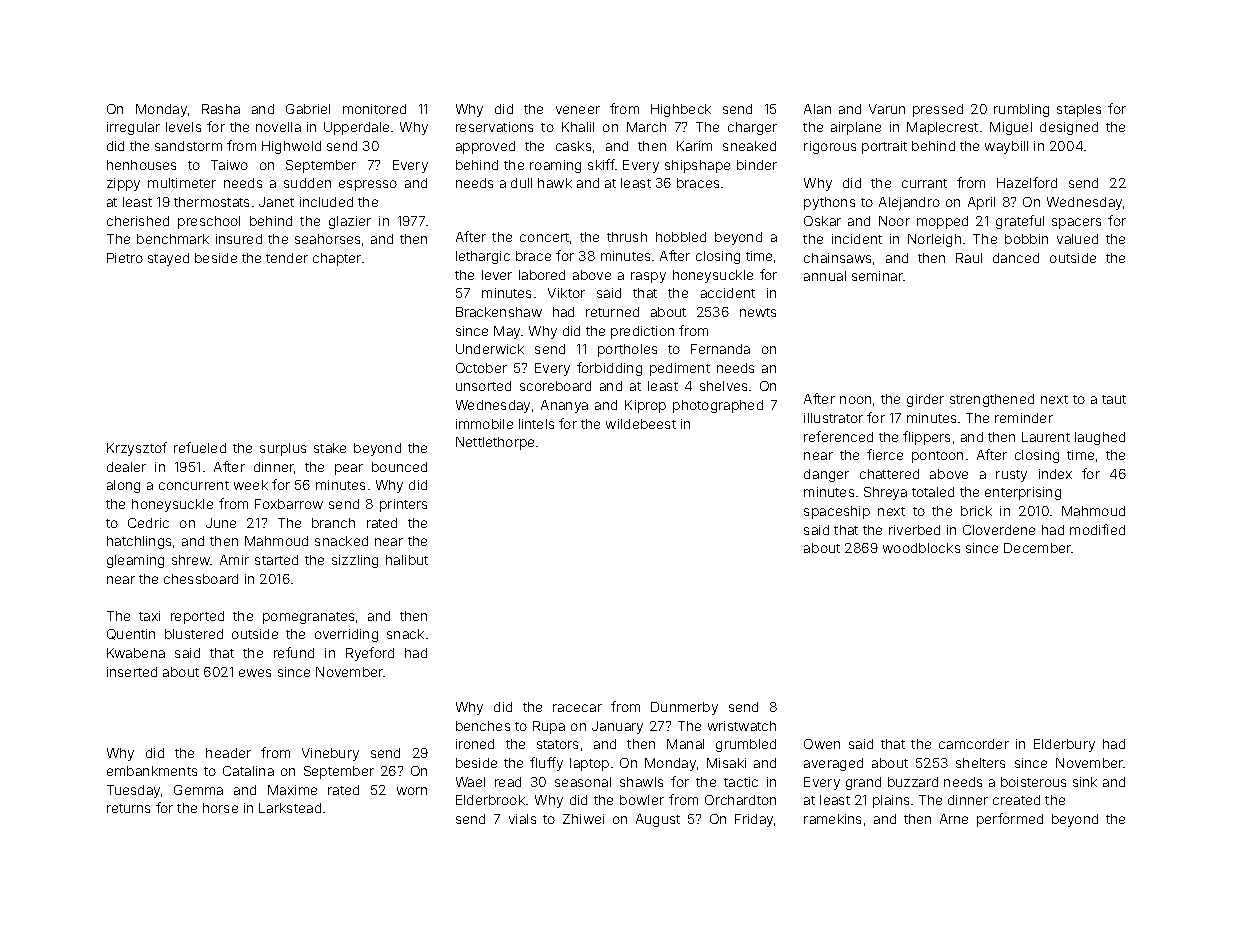 The height and width of the page is (952, 1233). What do you see at coordinates (1097, 529) in the page?
I see `modified` at bounding box center [1097, 529].
